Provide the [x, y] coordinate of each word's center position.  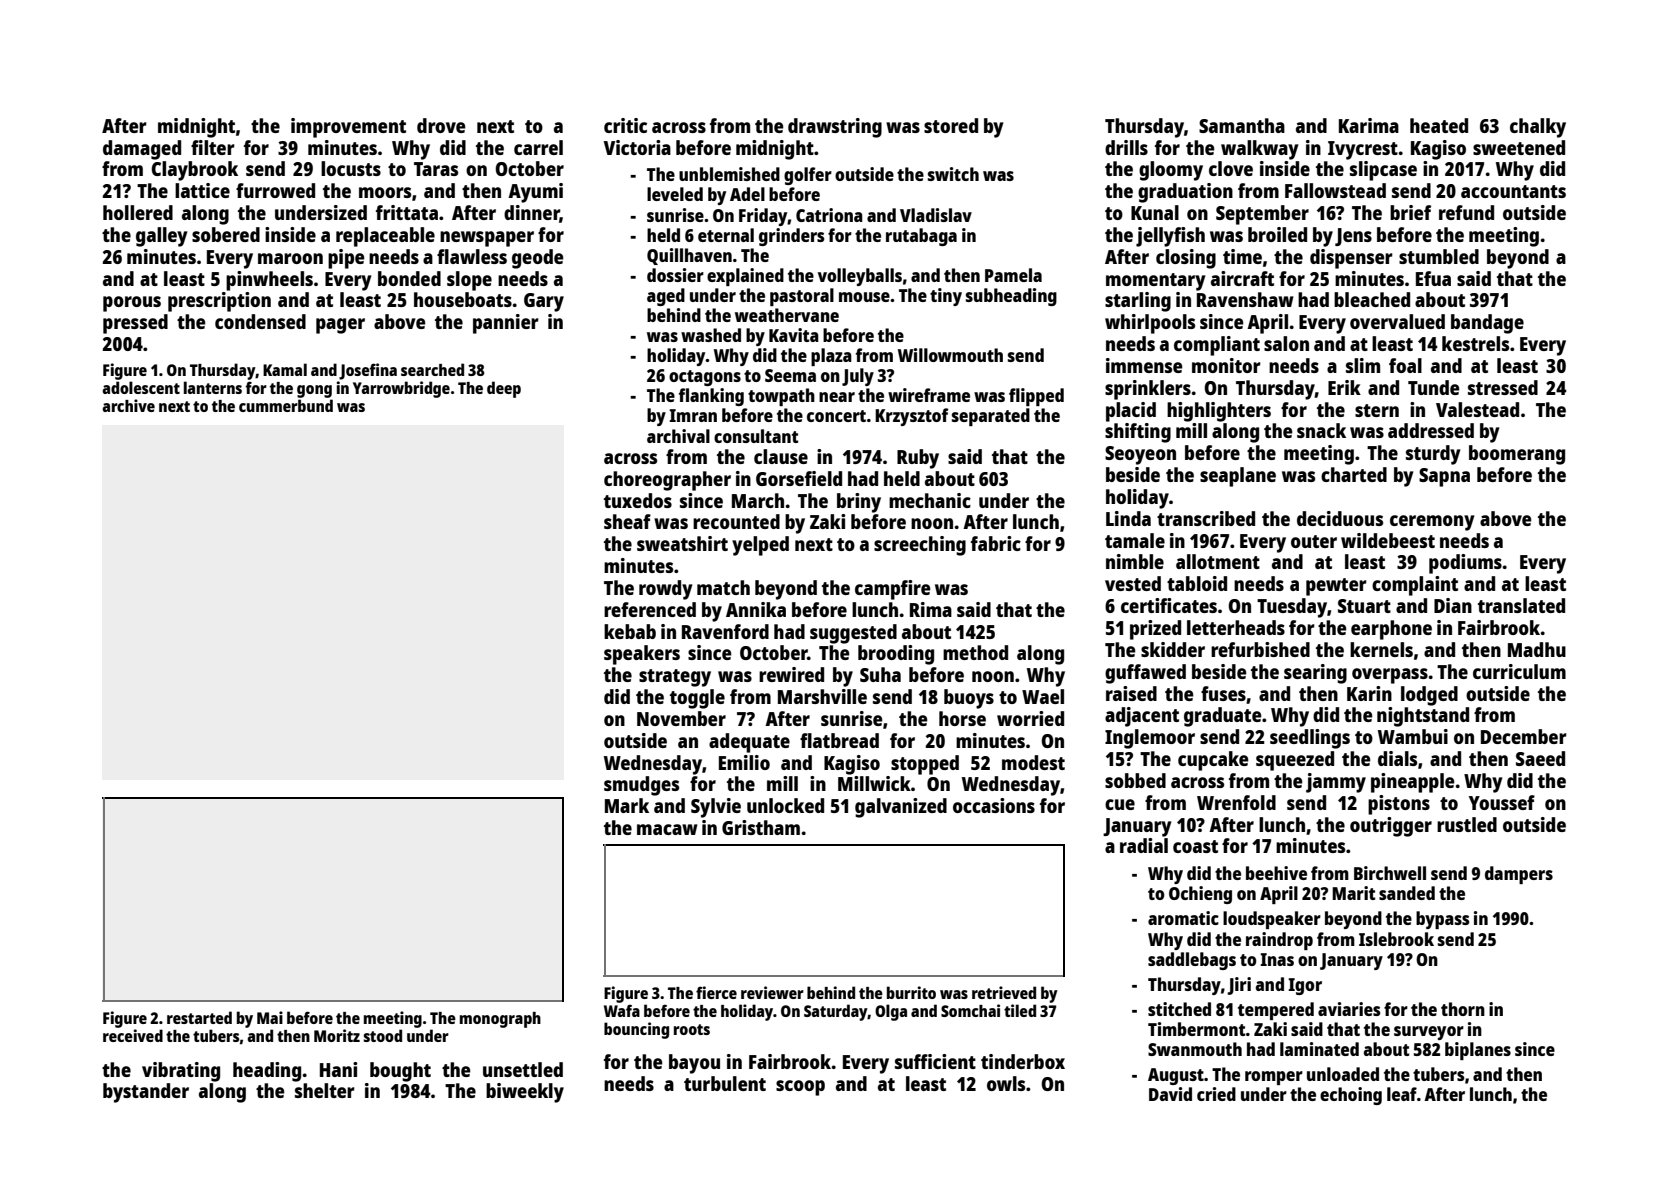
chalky [1538, 128]
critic [625, 125]
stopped [925, 765]
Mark [627, 805]
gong [314, 391]
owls [1006, 1083]
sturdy [1433, 455]
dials [1397, 758]
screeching [920, 546]
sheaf [627, 521]
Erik [1344, 387]
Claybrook [194, 171]
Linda [1128, 518]
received [133, 1035]
